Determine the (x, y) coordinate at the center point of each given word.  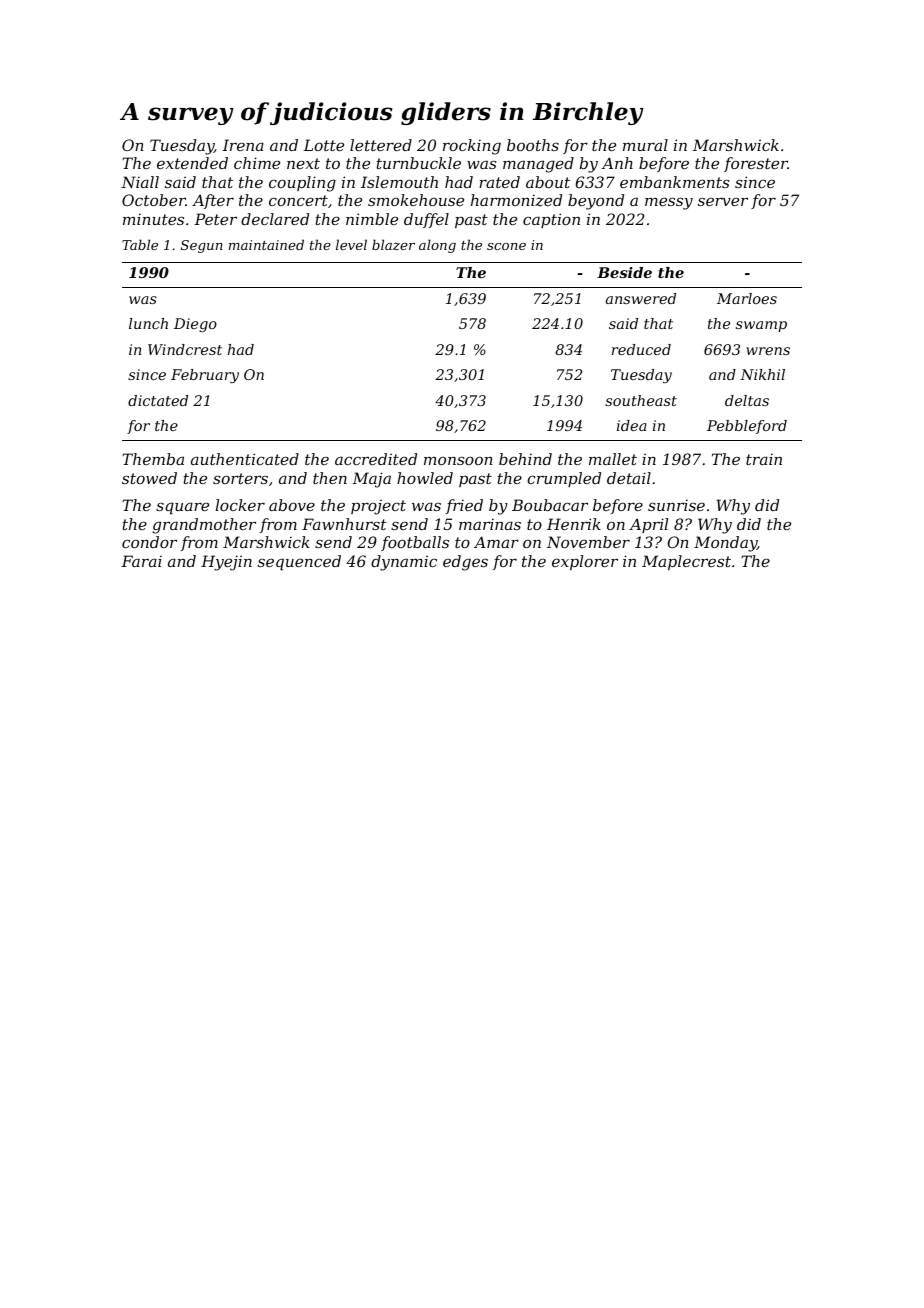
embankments (675, 182)
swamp (761, 326)
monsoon (458, 460)
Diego (195, 325)
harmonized (516, 200)
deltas (747, 400)
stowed (149, 478)
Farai (141, 561)
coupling (302, 184)
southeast (641, 400)
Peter (215, 219)
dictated (158, 400)
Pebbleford (747, 427)
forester (756, 164)
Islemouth (399, 182)
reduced (641, 349)
